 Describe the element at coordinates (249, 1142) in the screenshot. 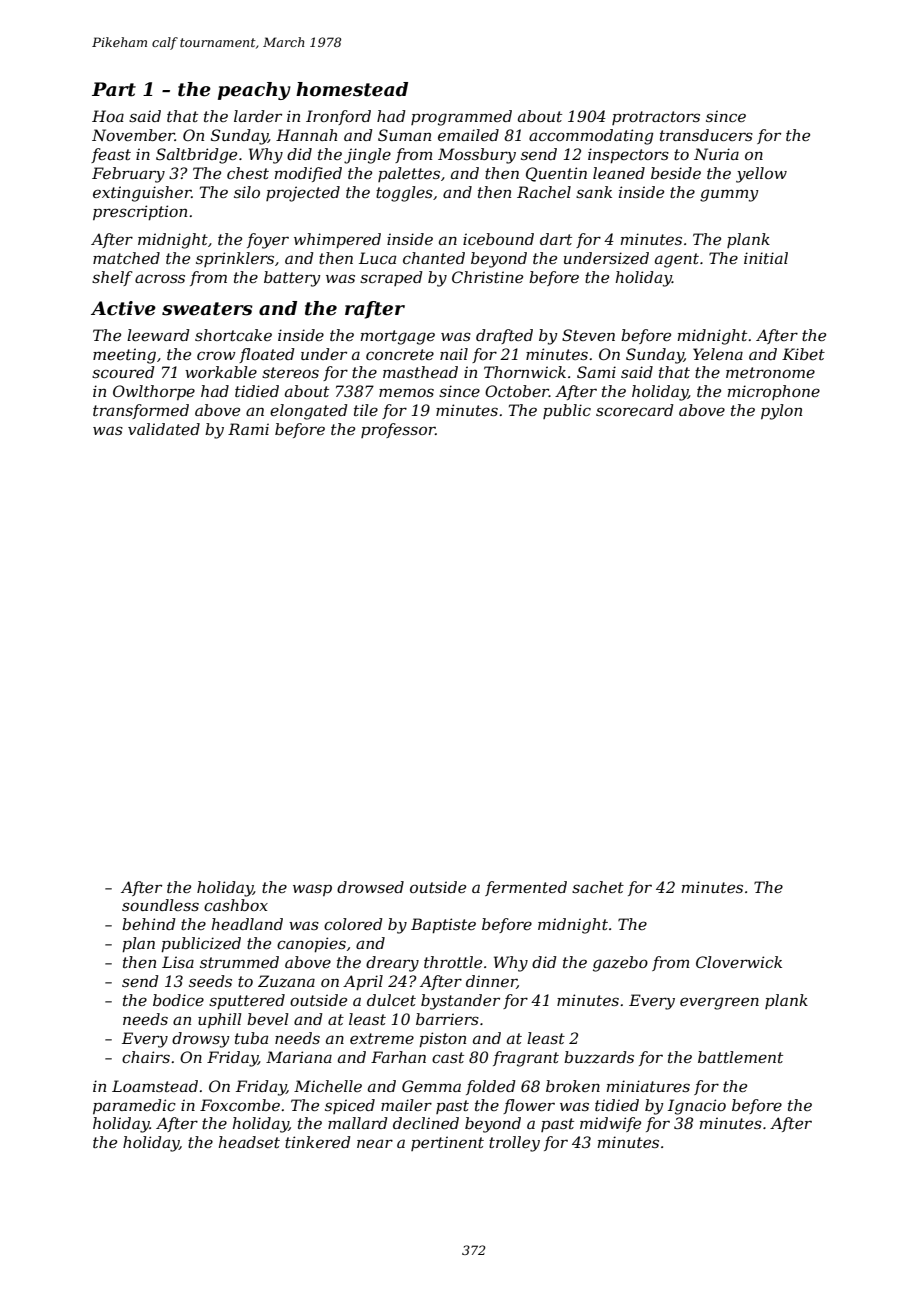

I see `headset` at that location.
